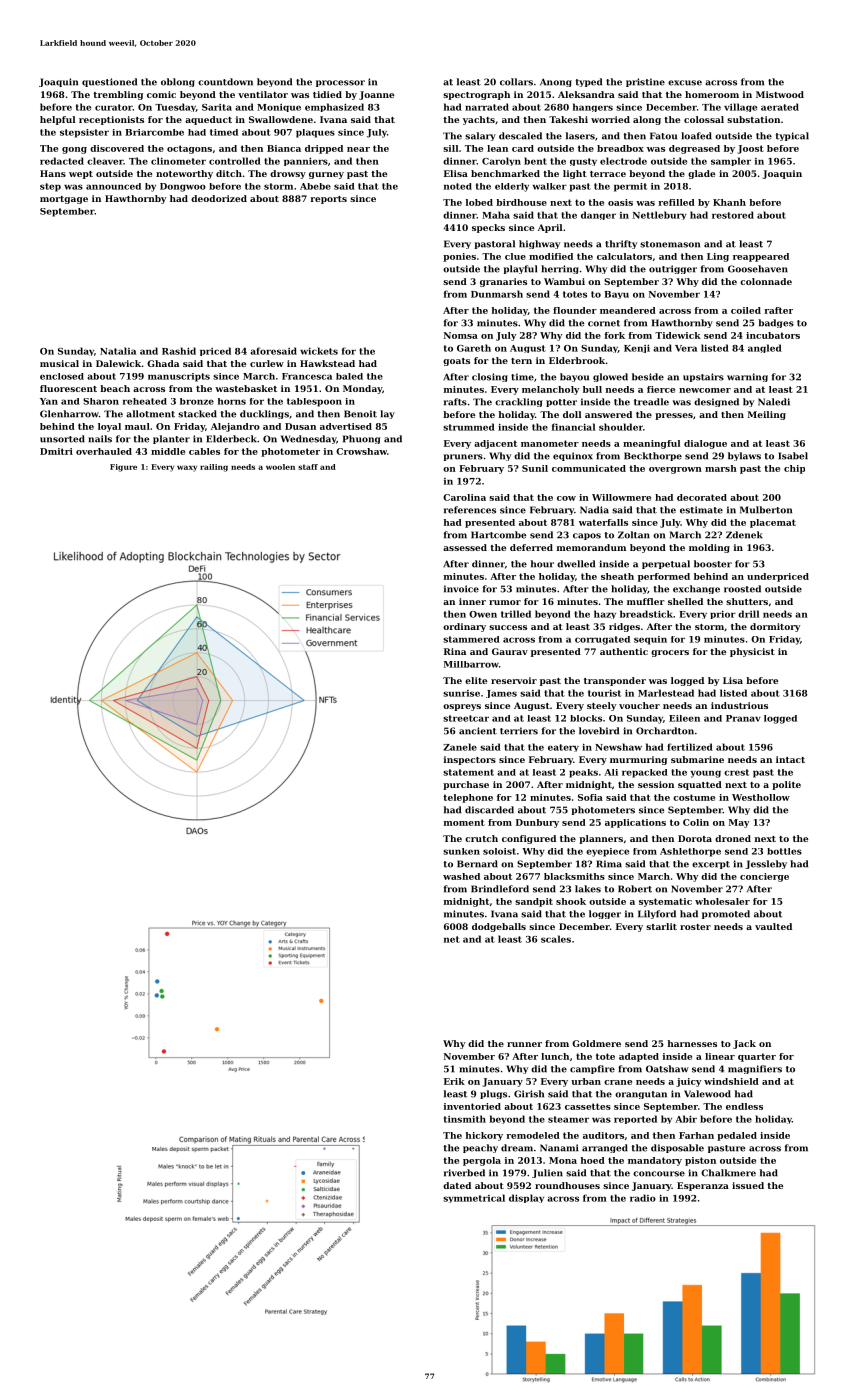 The width and height of the document is (849, 1400). What do you see at coordinates (736, 772) in the document?
I see `crest` at bounding box center [736, 772].
